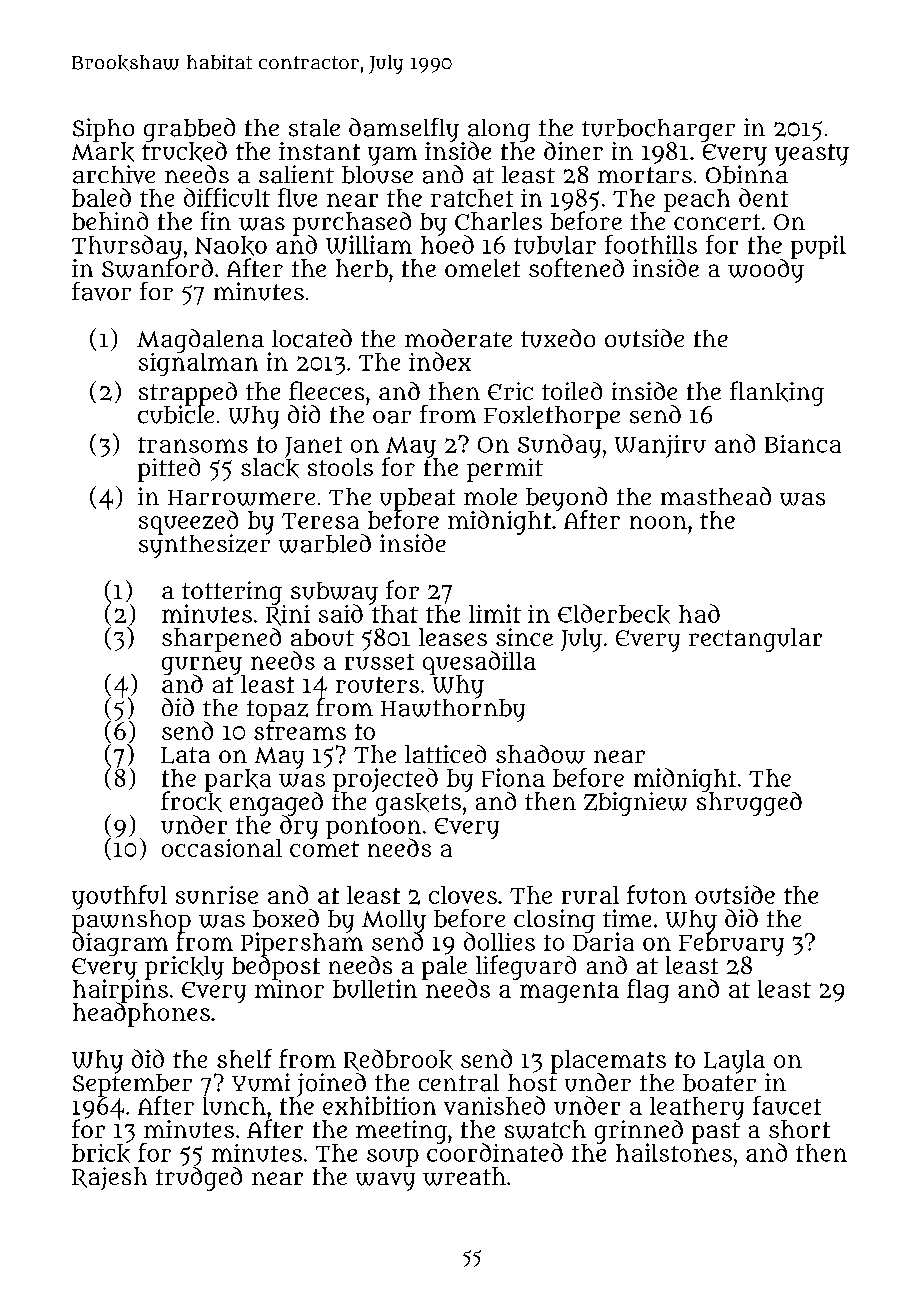 The height and width of the screenshot is (1311, 924). What do you see at coordinates (199, 1179) in the screenshot?
I see `trudged` at bounding box center [199, 1179].
